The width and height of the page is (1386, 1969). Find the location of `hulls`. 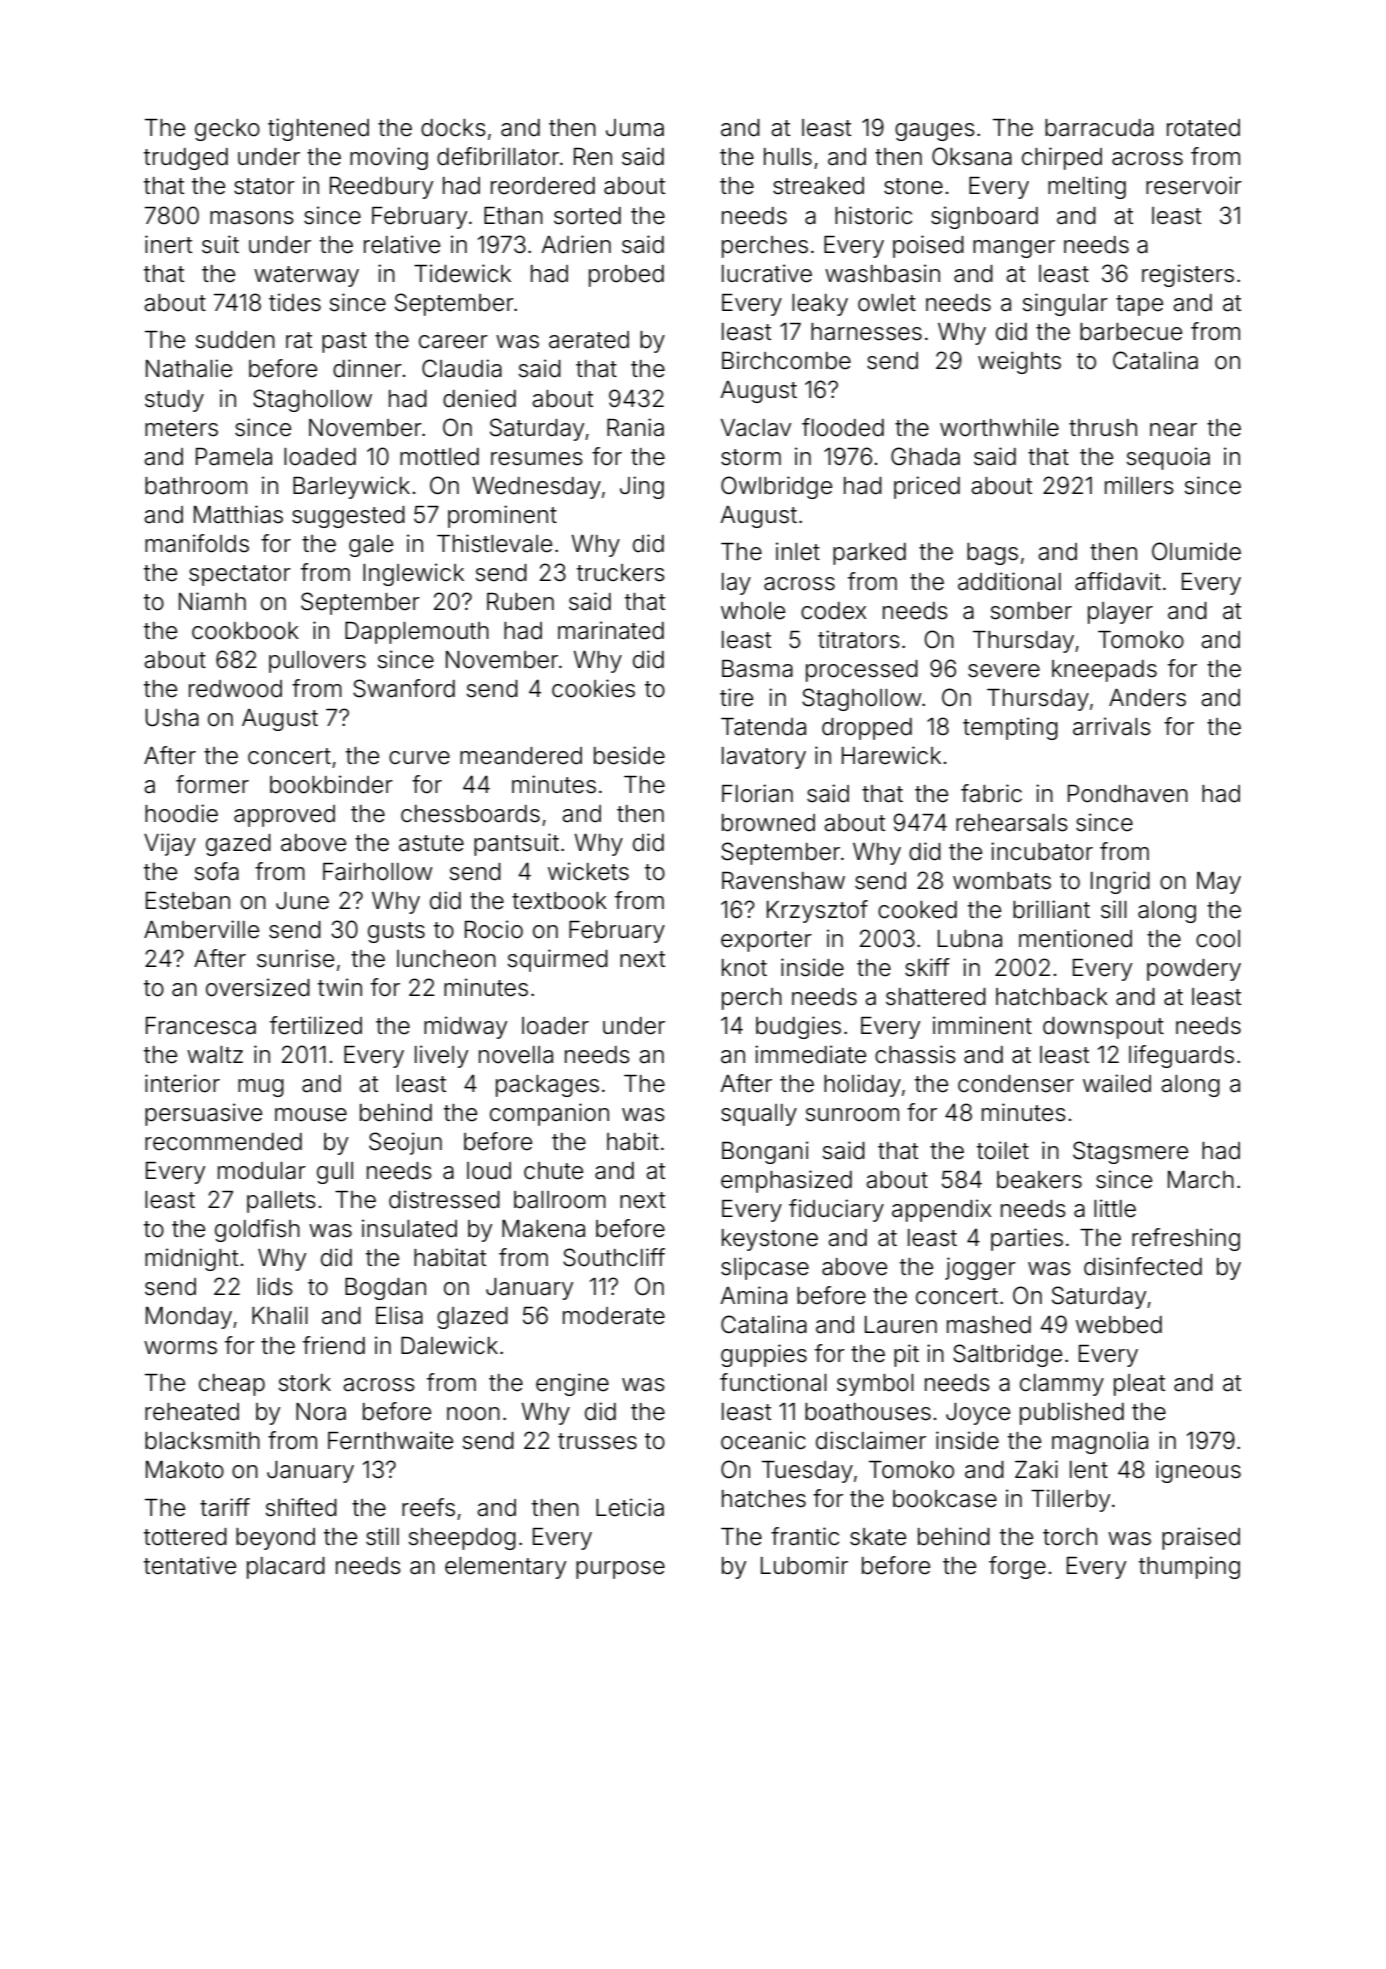

hulls is located at coordinates (788, 157).
